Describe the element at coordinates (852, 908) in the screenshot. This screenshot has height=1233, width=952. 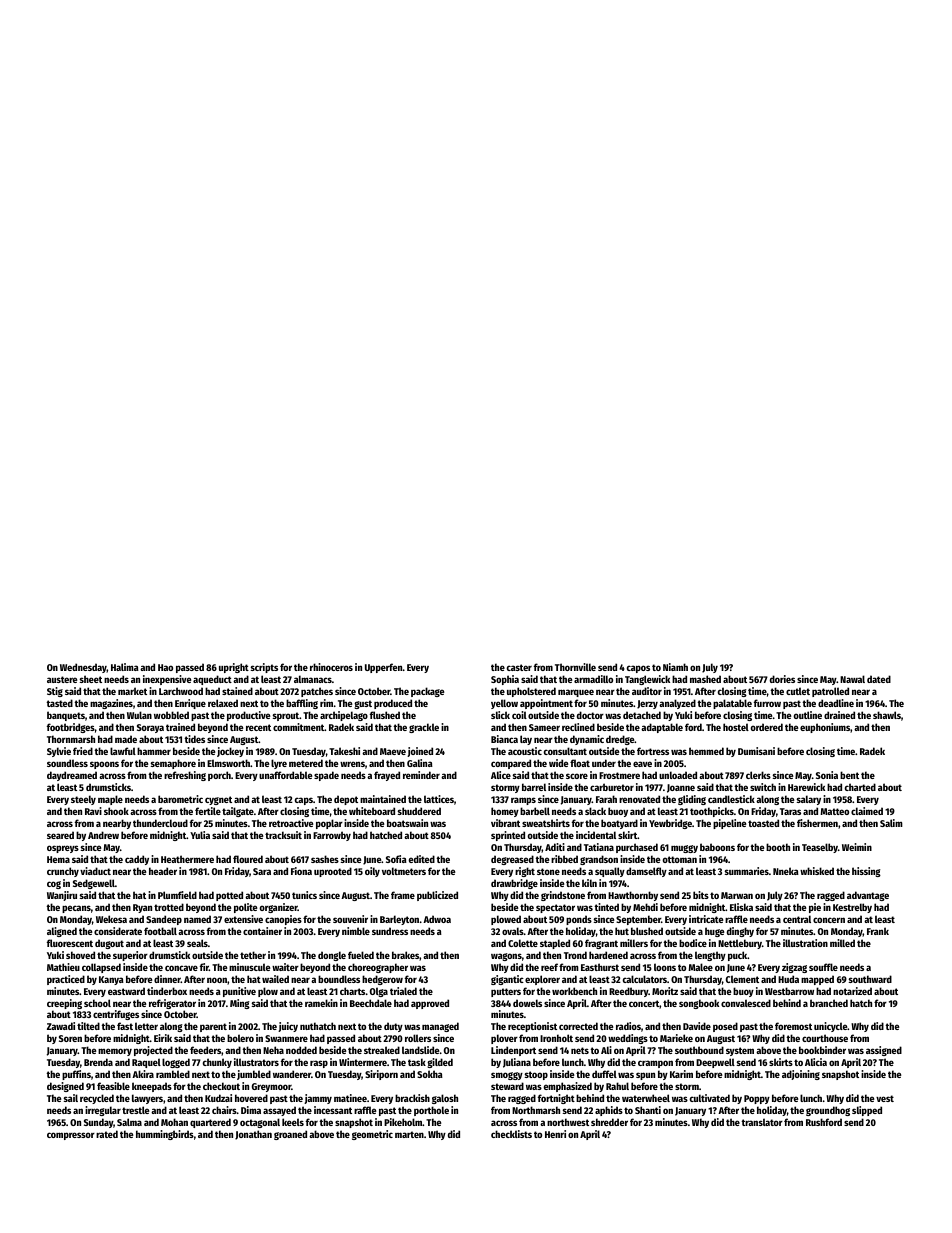
I see `Kestrelby` at that location.
